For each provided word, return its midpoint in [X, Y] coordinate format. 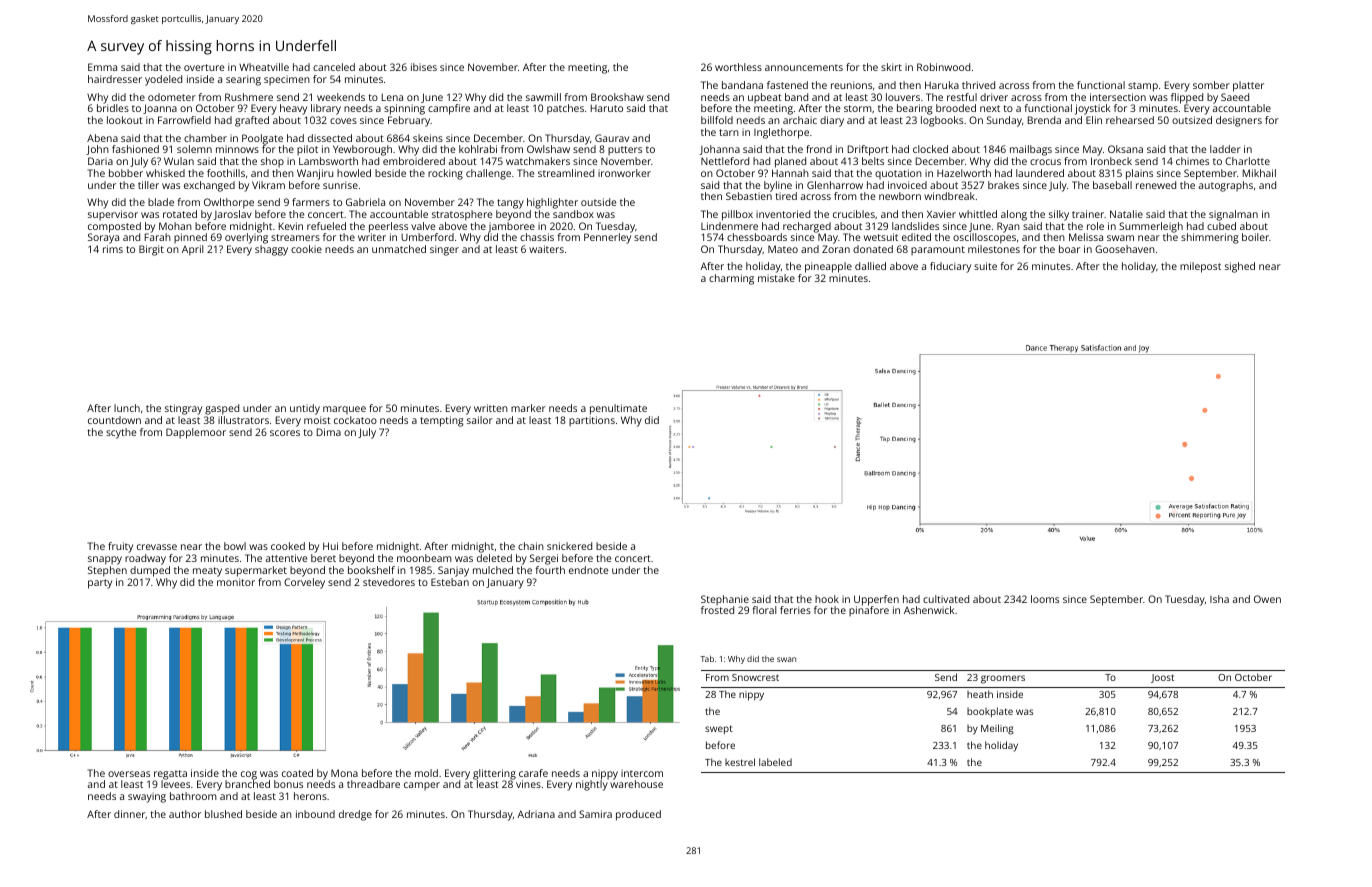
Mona [344, 773]
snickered [569, 546]
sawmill [543, 97]
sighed [1240, 267]
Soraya [103, 238]
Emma [102, 67]
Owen [1267, 599]
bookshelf [371, 570]
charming [731, 279]
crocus [1045, 162]
